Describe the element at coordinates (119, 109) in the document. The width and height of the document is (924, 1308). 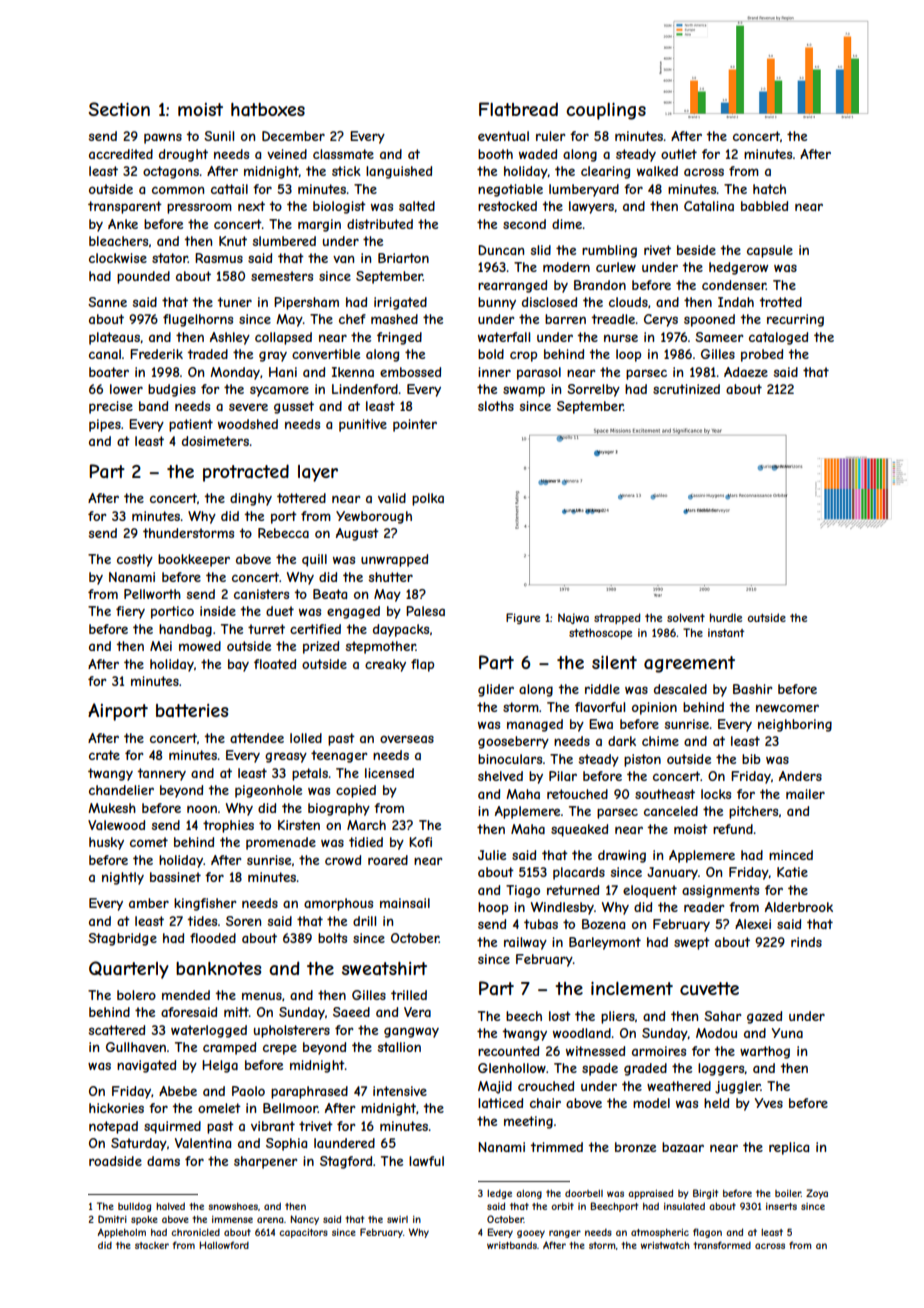
I see `Section` at that location.
